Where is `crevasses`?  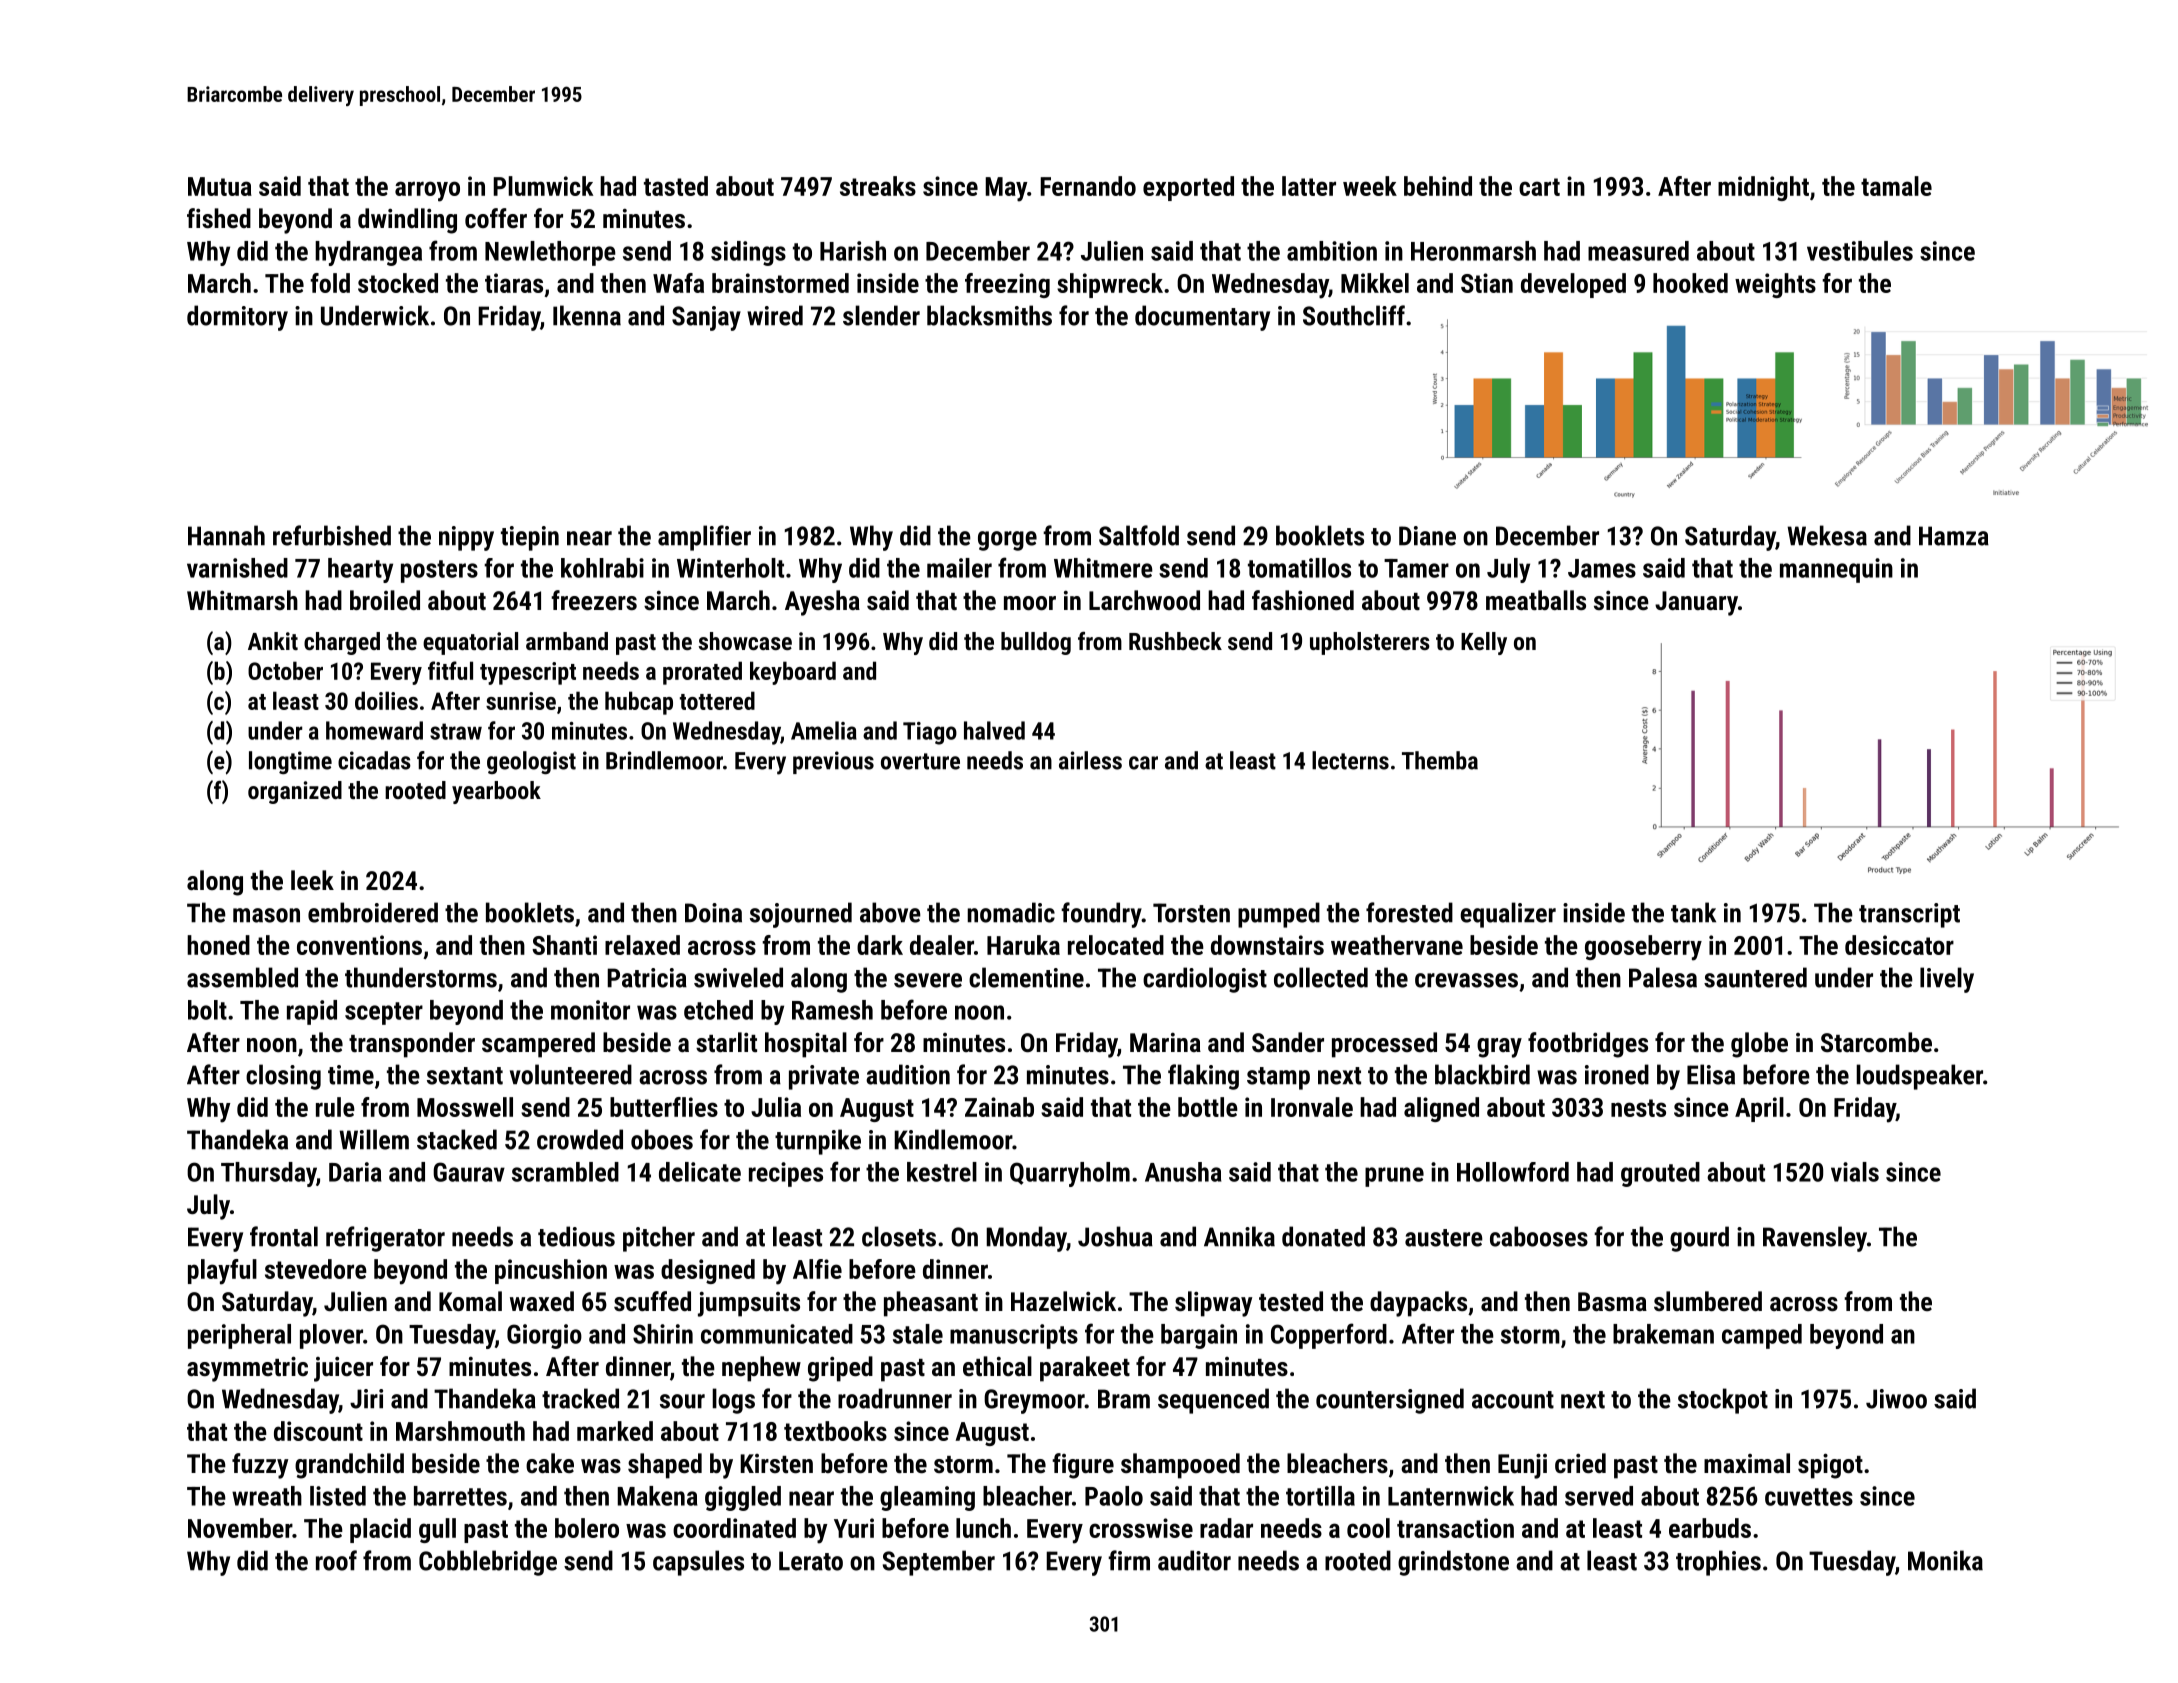
crevasses is located at coordinates (1466, 980).
